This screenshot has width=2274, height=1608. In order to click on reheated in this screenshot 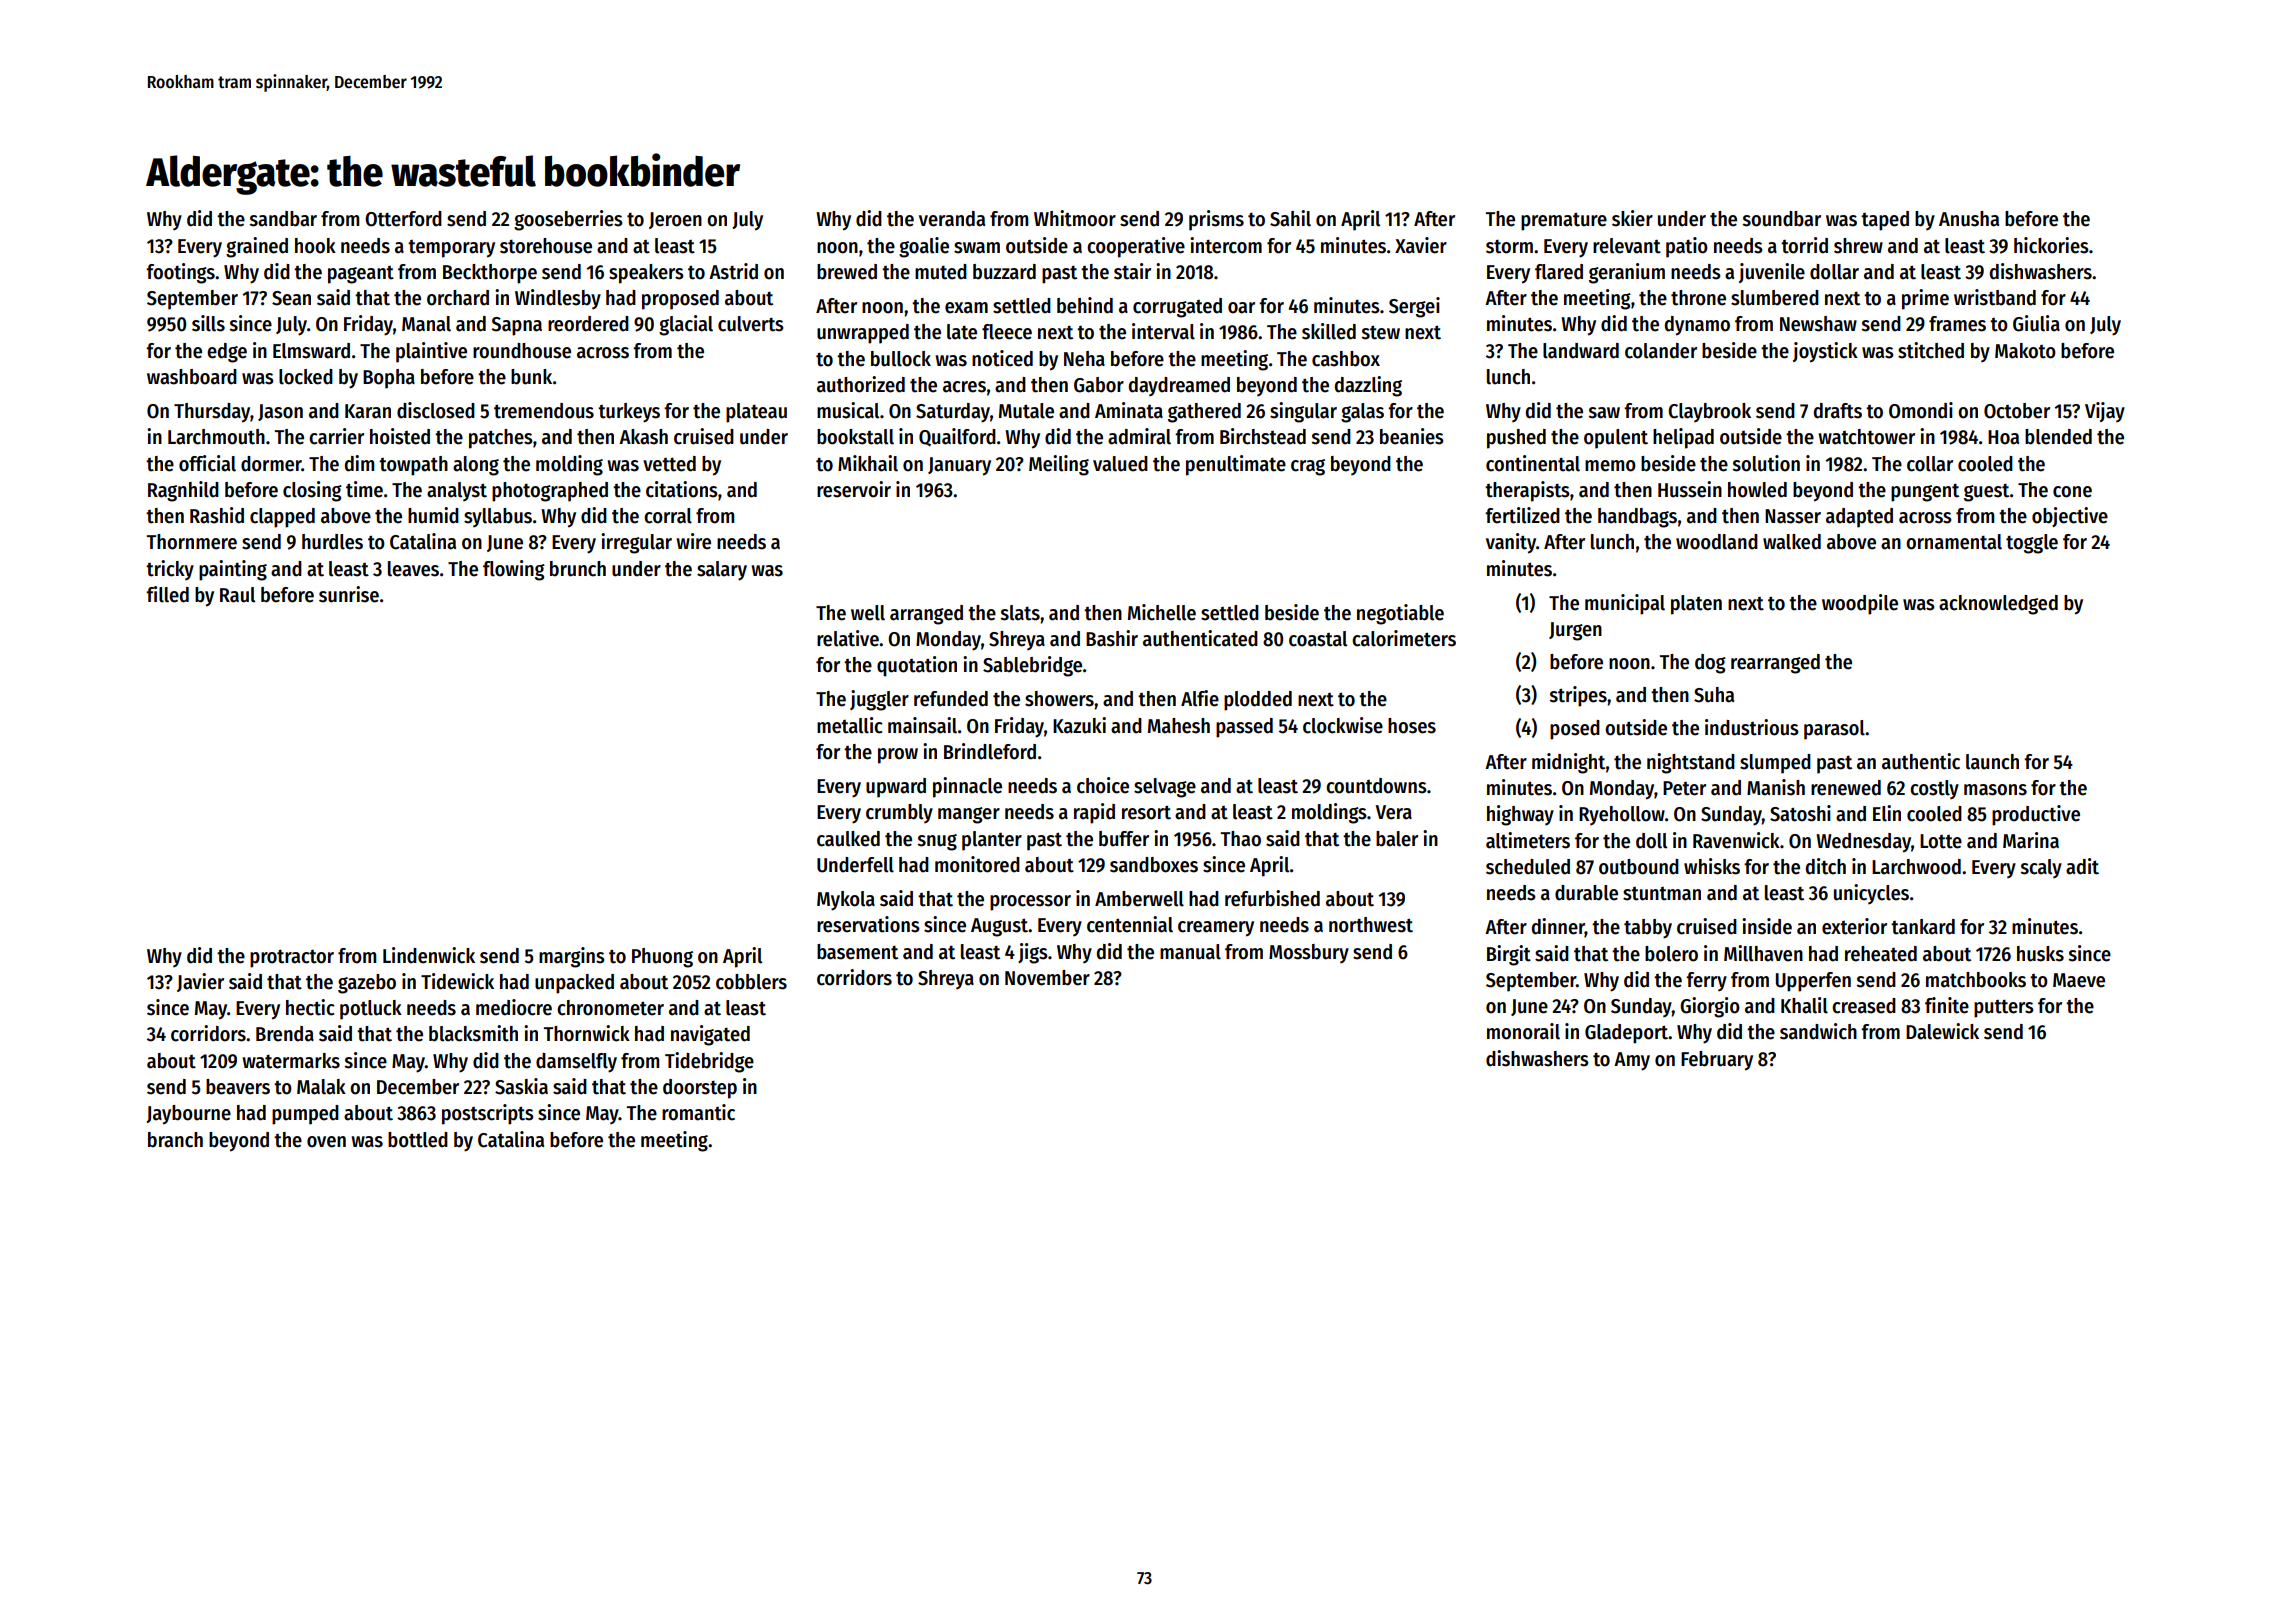, I will do `click(1881, 954)`.
